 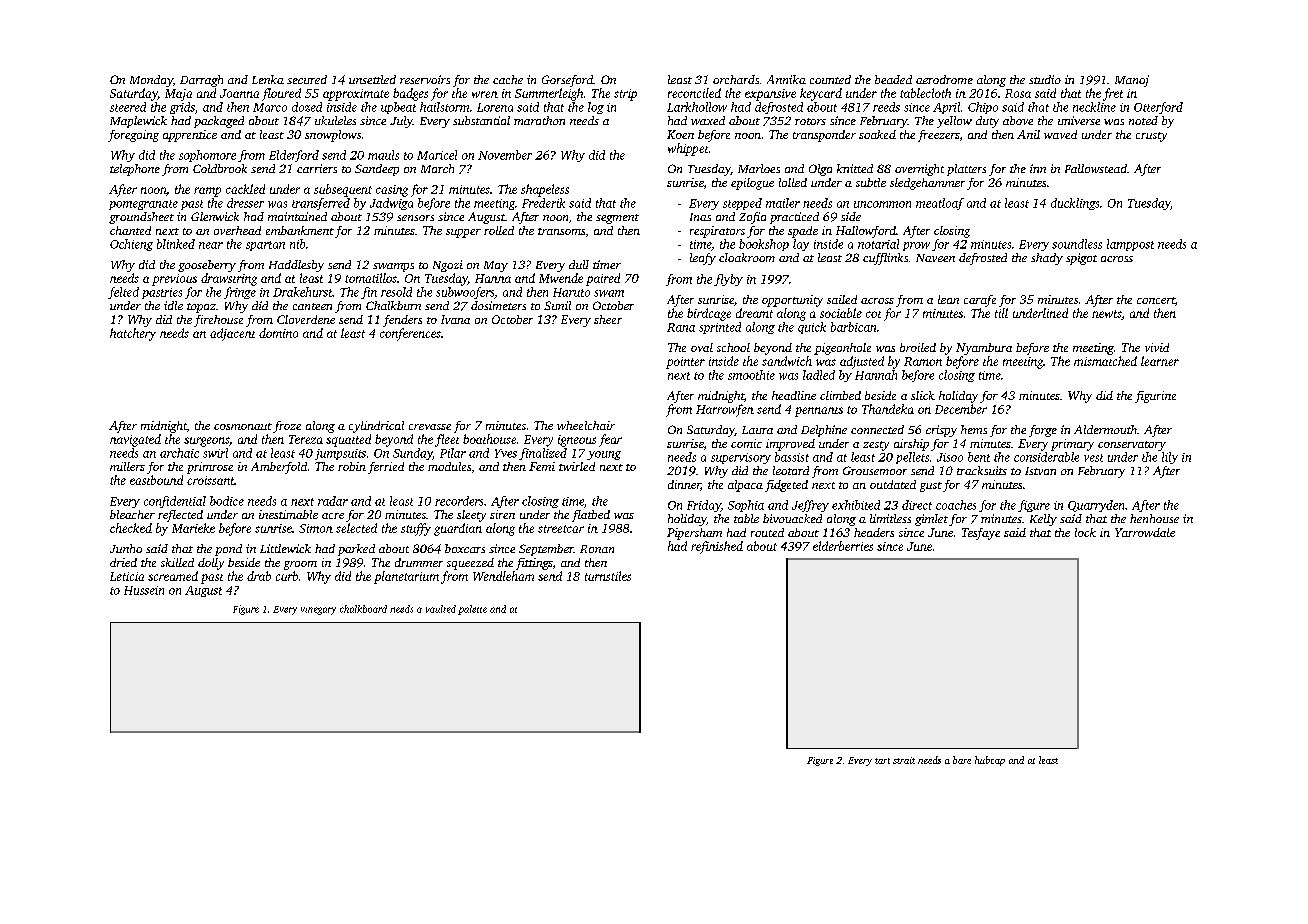 What do you see at coordinates (717, 547) in the image?
I see `refinished` at bounding box center [717, 547].
